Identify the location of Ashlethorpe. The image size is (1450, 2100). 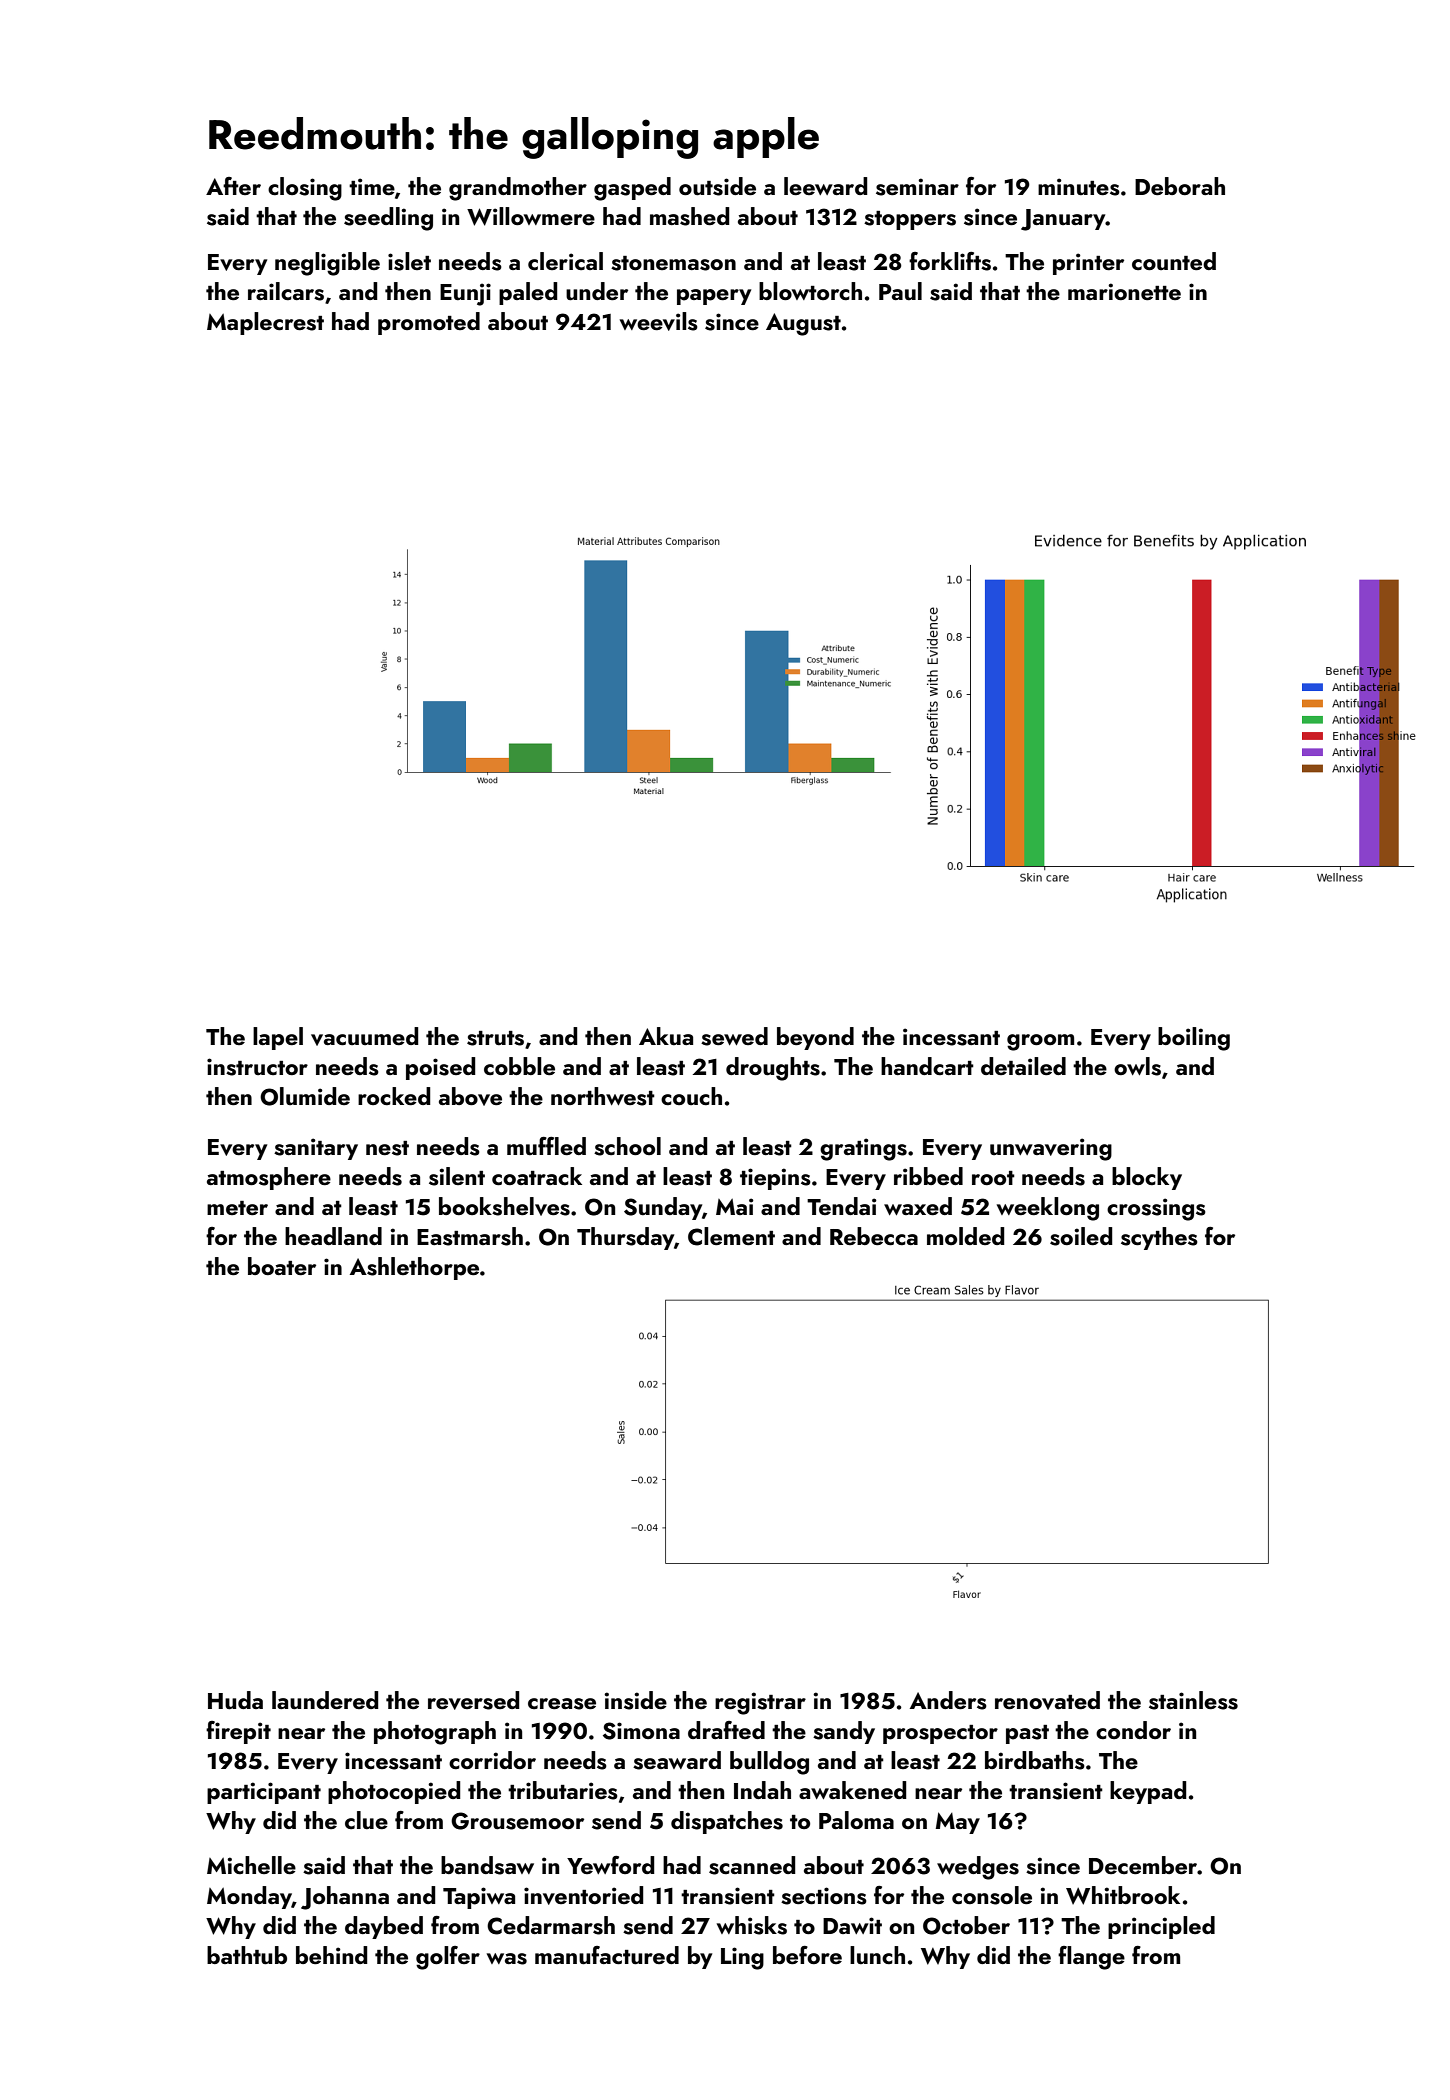
(414, 1268).
